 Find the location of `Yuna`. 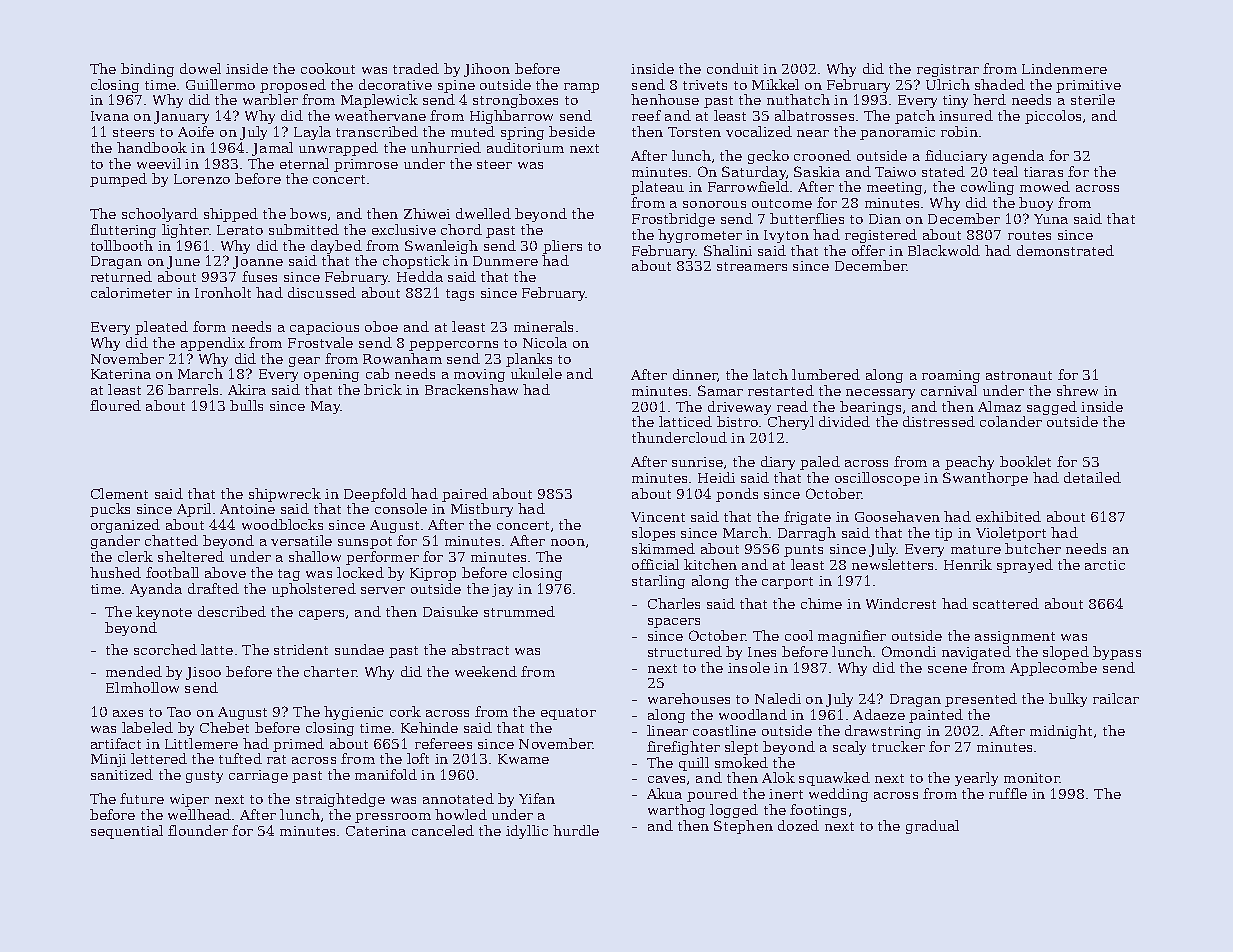

Yuna is located at coordinates (1051, 219).
